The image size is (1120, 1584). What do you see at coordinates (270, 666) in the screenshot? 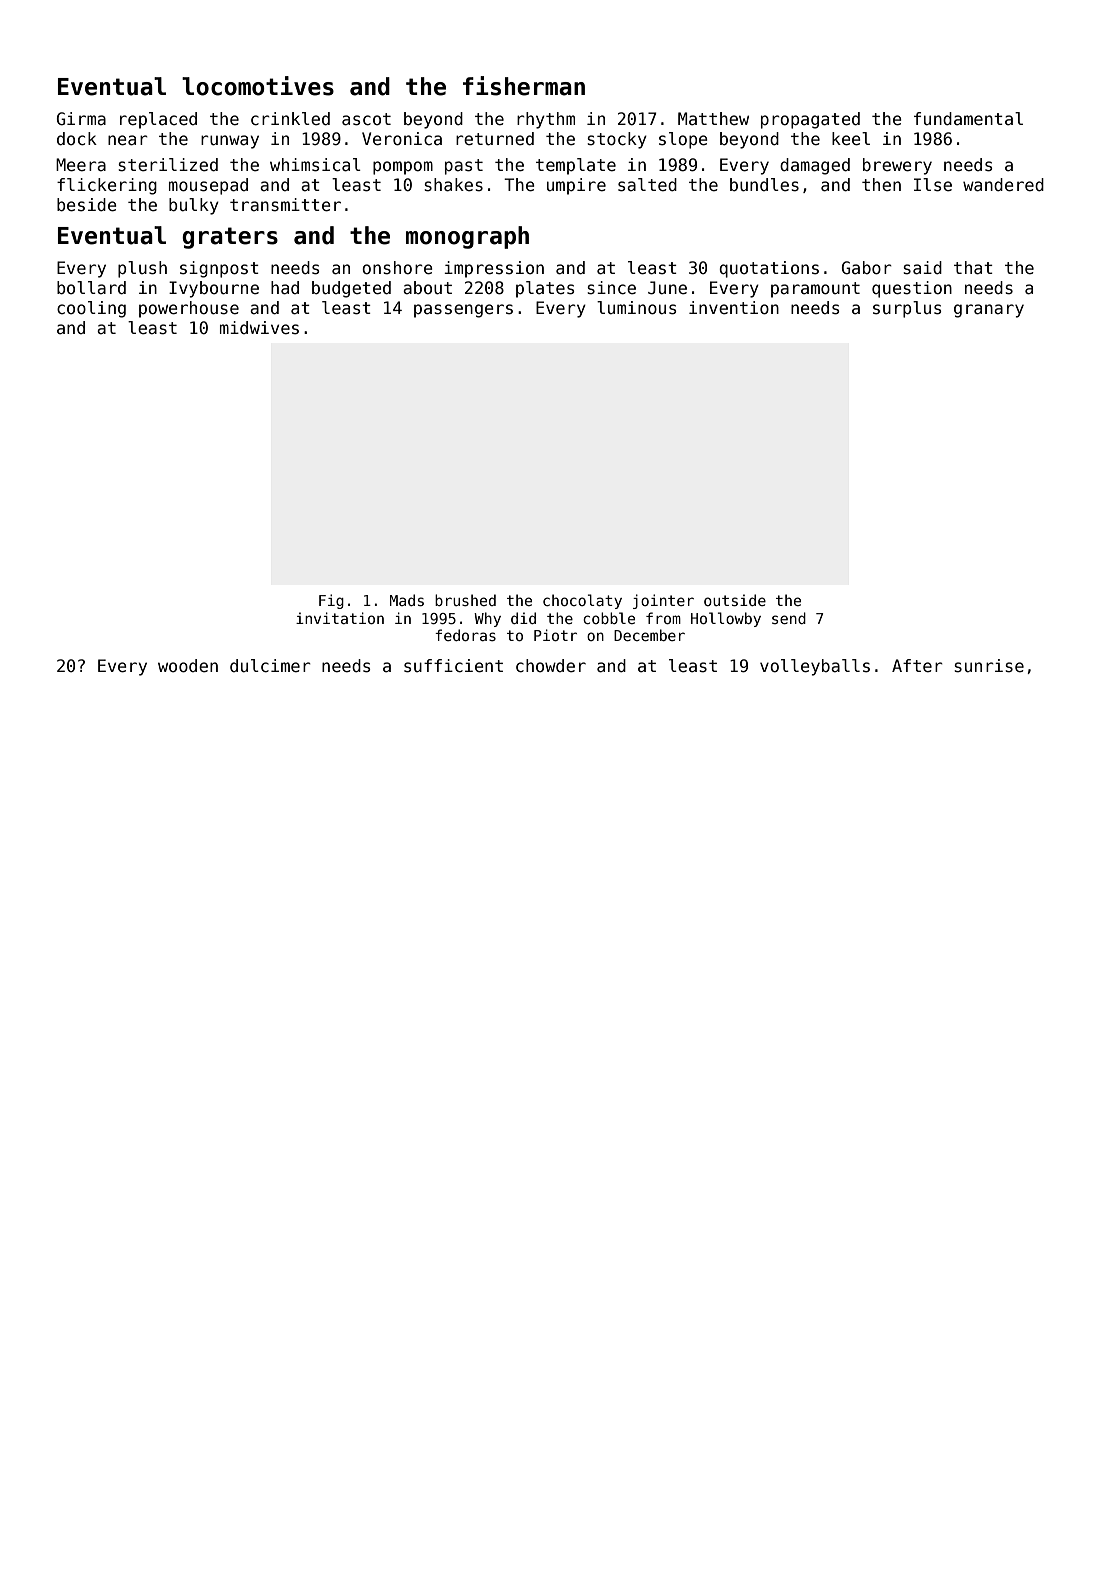
I see `dulcimer` at bounding box center [270, 666].
